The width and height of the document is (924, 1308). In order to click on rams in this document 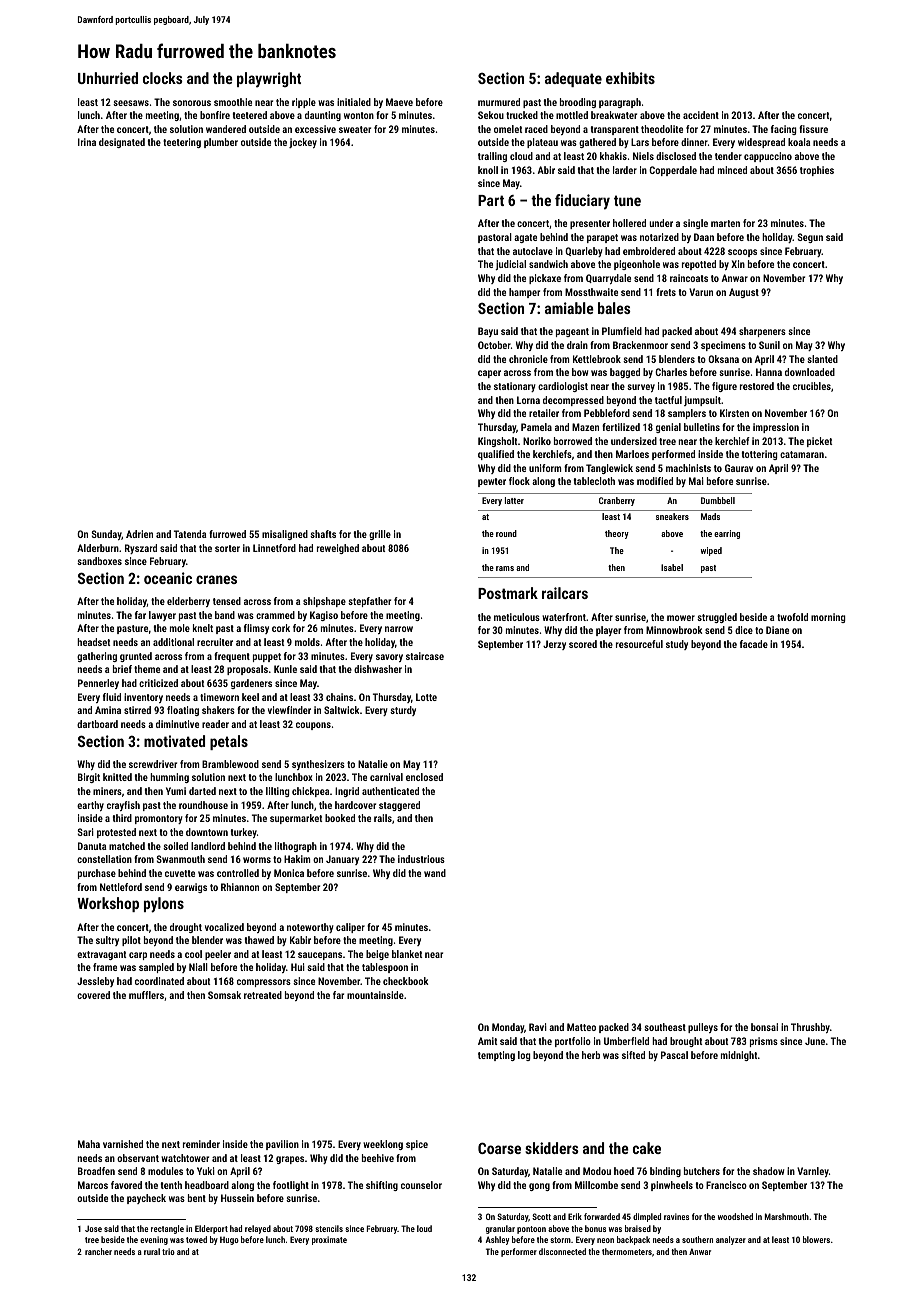, I will do `click(505, 568)`.
